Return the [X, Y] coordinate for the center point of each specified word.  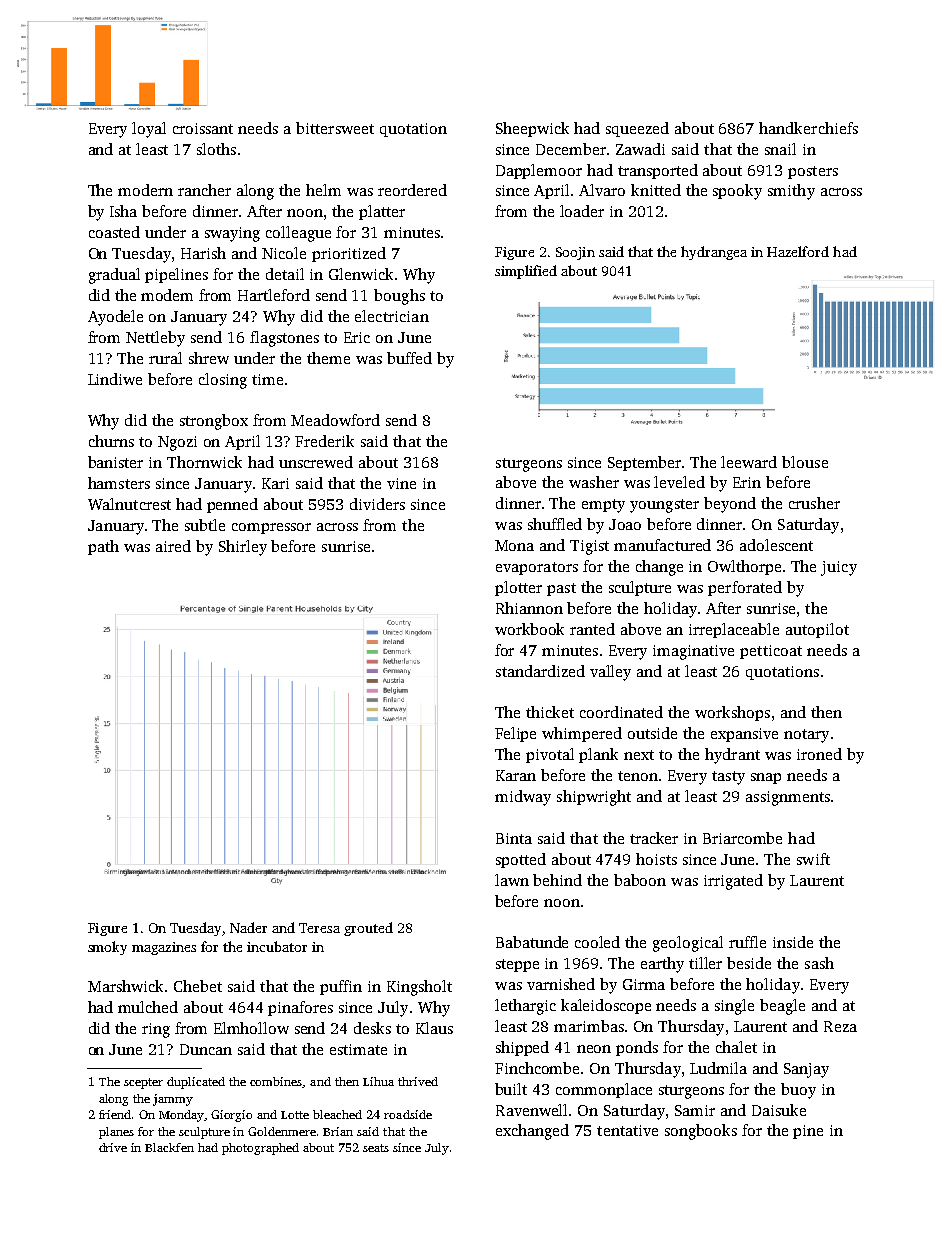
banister [115, 462]
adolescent [776, 545]
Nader [248, 927]
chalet [736, 1047]
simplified [526, 272]
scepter [143, 1083]
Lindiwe [115, 379]
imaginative [693, 652]
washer [594, 482]
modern [145, 190]
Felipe [515, 734]
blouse [805, 462]
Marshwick [125, 986]
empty [603, 506]
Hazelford [798, 251]
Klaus [434, 1028]
